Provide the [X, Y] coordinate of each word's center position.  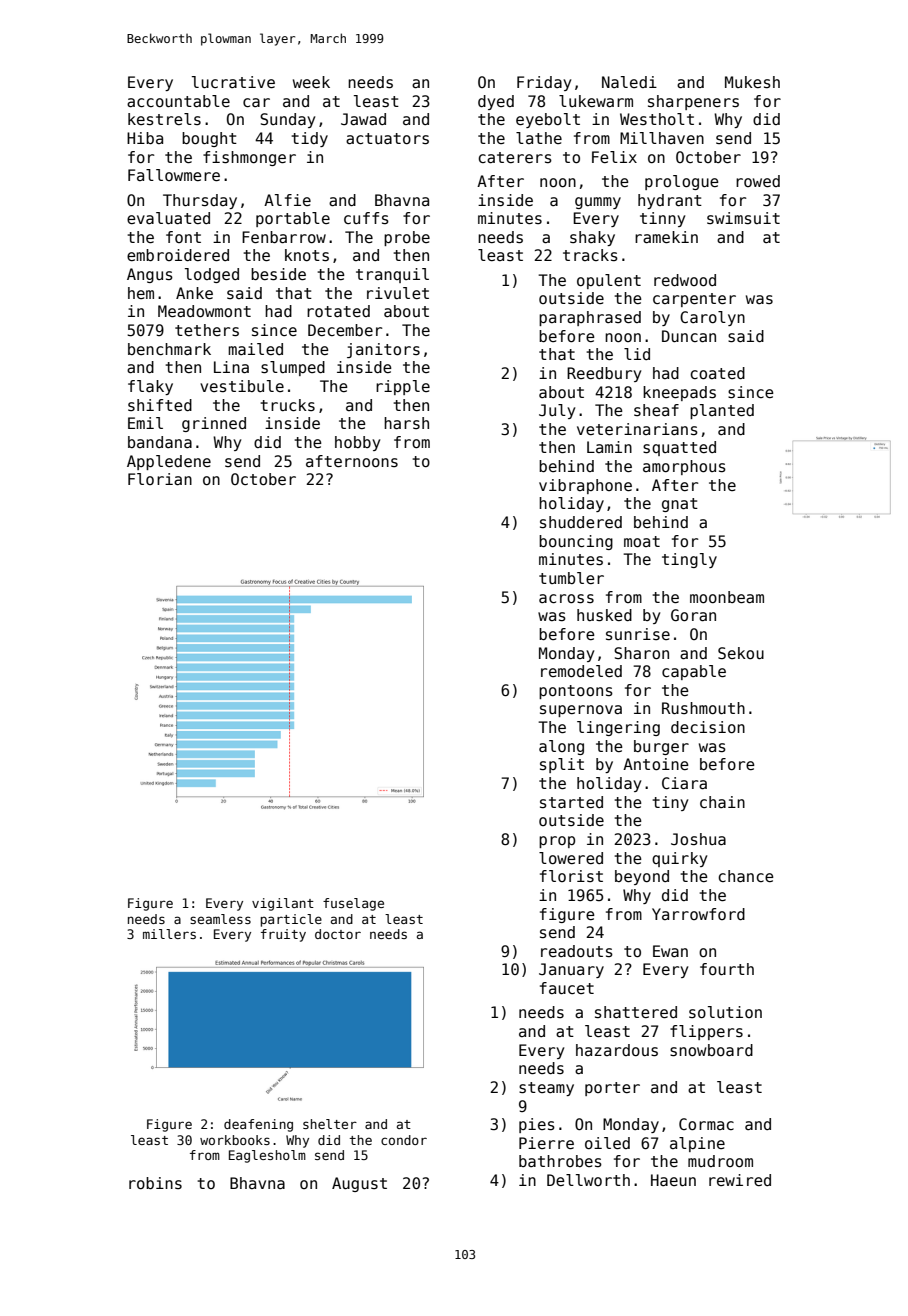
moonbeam [727, 597]
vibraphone [585, 486]
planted [722, 411]
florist [571, 876]
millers [169, 934]
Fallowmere [174, 175]
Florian [160, 479]
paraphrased [590, 318]
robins [155, 1183]
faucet [567, 988]
